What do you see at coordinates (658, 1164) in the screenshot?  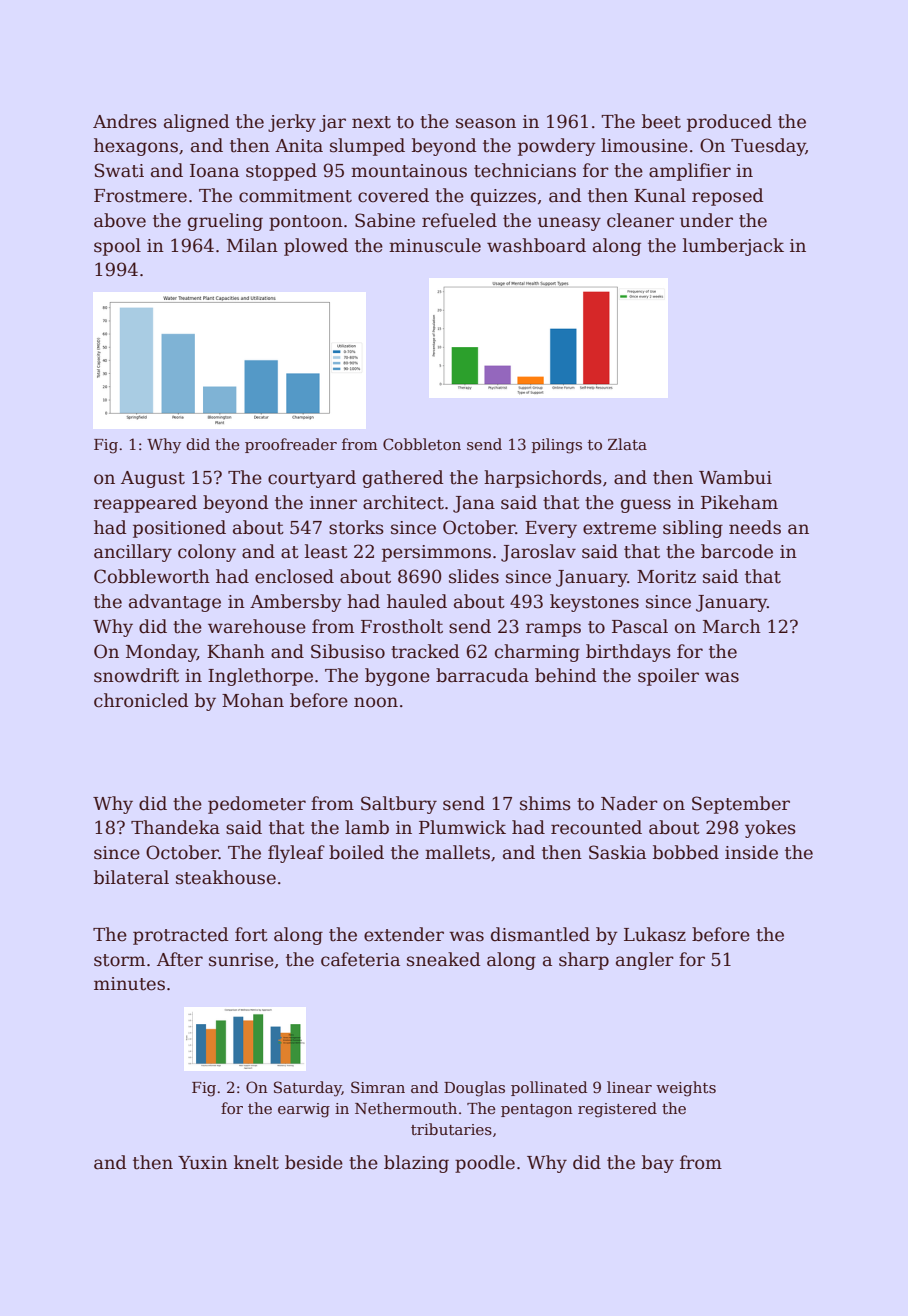 I see `bay` at bounding box center [658, 1164].
